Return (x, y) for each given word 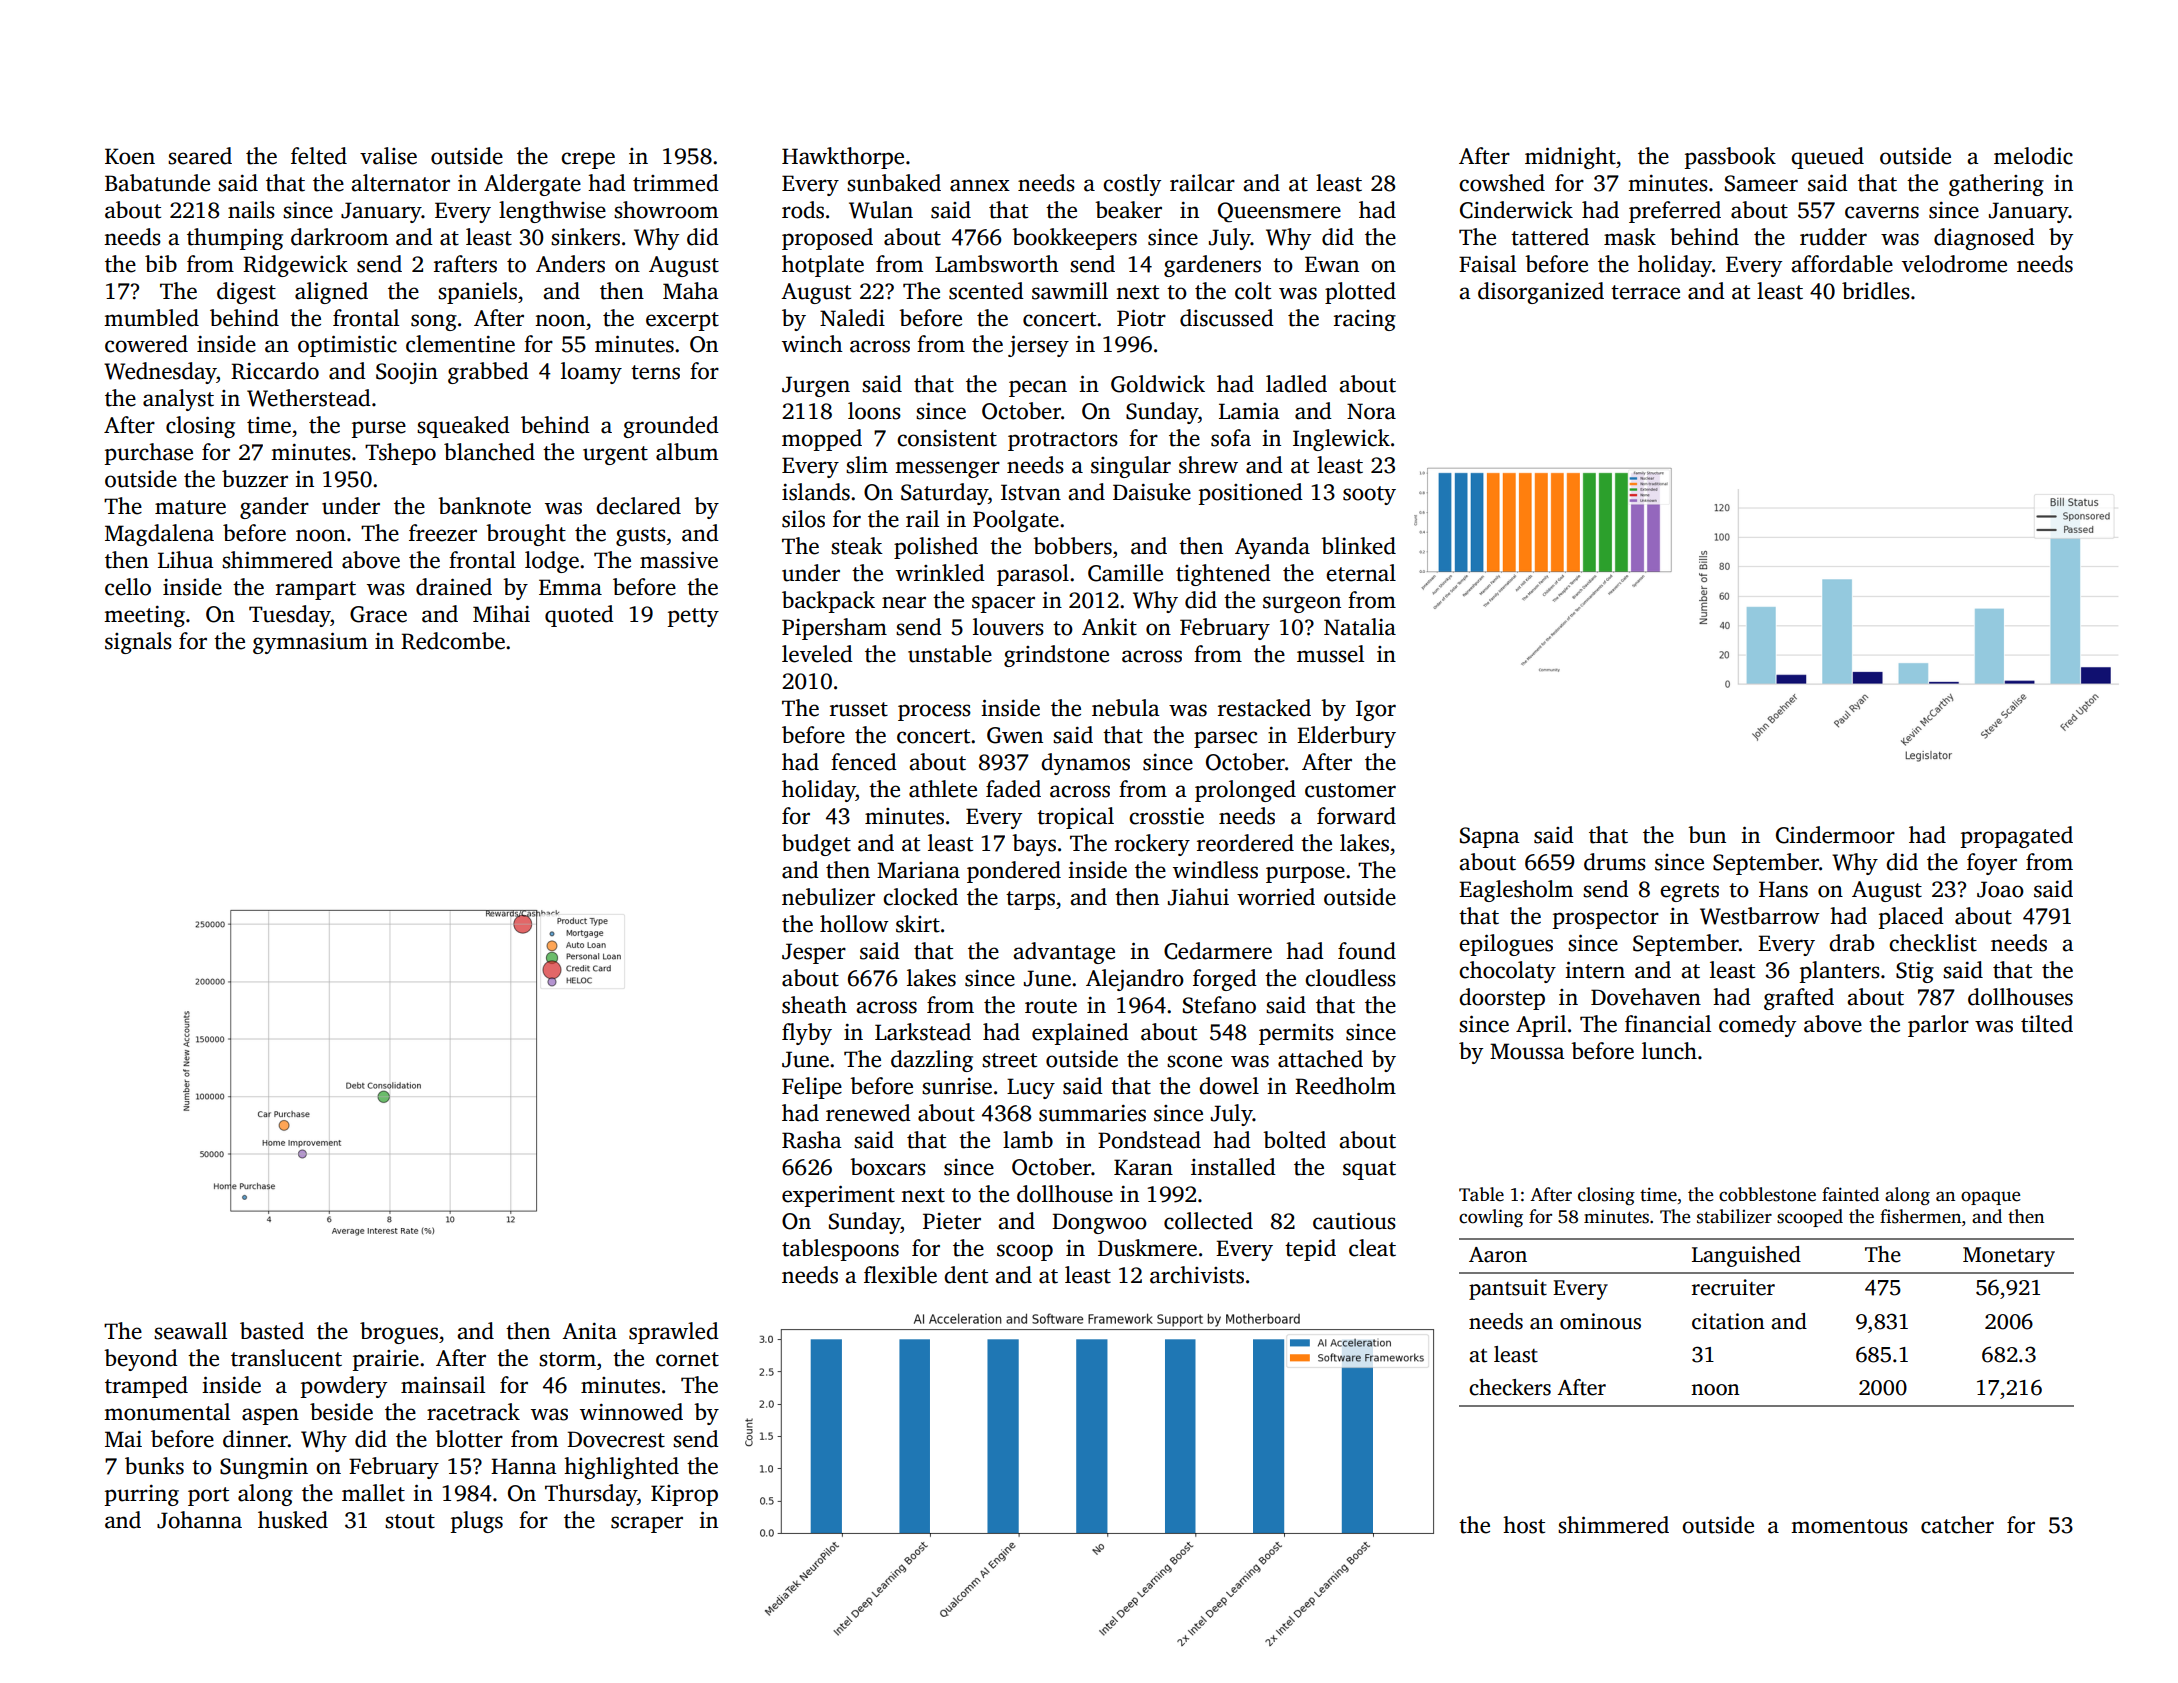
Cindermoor (1835, 835)
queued (1827, 158)
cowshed (1502, 183)
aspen (270, 1416)
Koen (130, 156)
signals (138, 643)
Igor (1376, 710)
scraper (647, 1524)
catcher (1957, 1525)
